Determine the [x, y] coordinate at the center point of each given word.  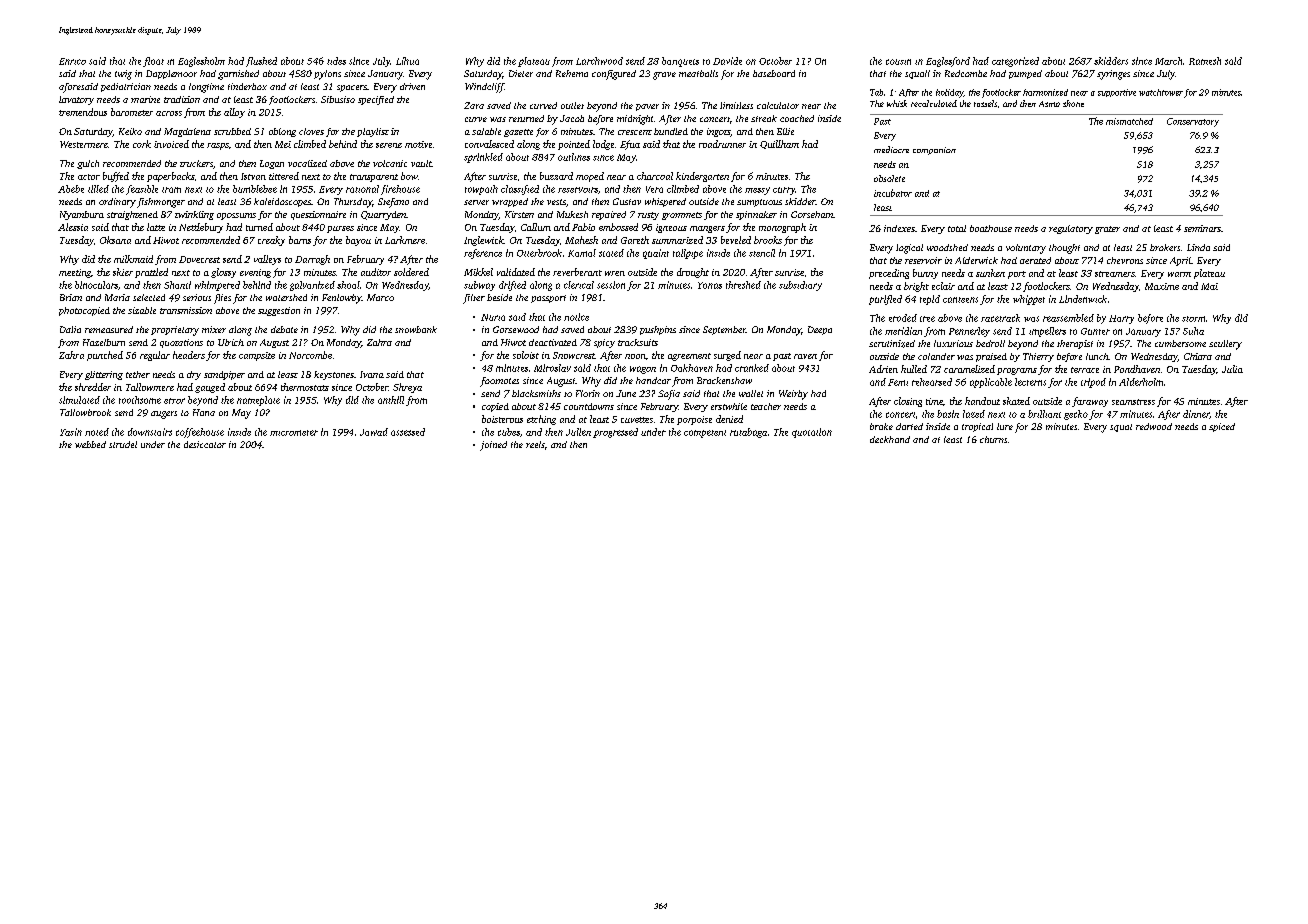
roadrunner [722, 144]
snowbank [416, 329]
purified [885, 300]
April [1180, 261]
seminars [1202, 228]
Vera [654, 189]
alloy [234, 113]
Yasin [71, 432]
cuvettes [637, 420]
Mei [283, 144]
